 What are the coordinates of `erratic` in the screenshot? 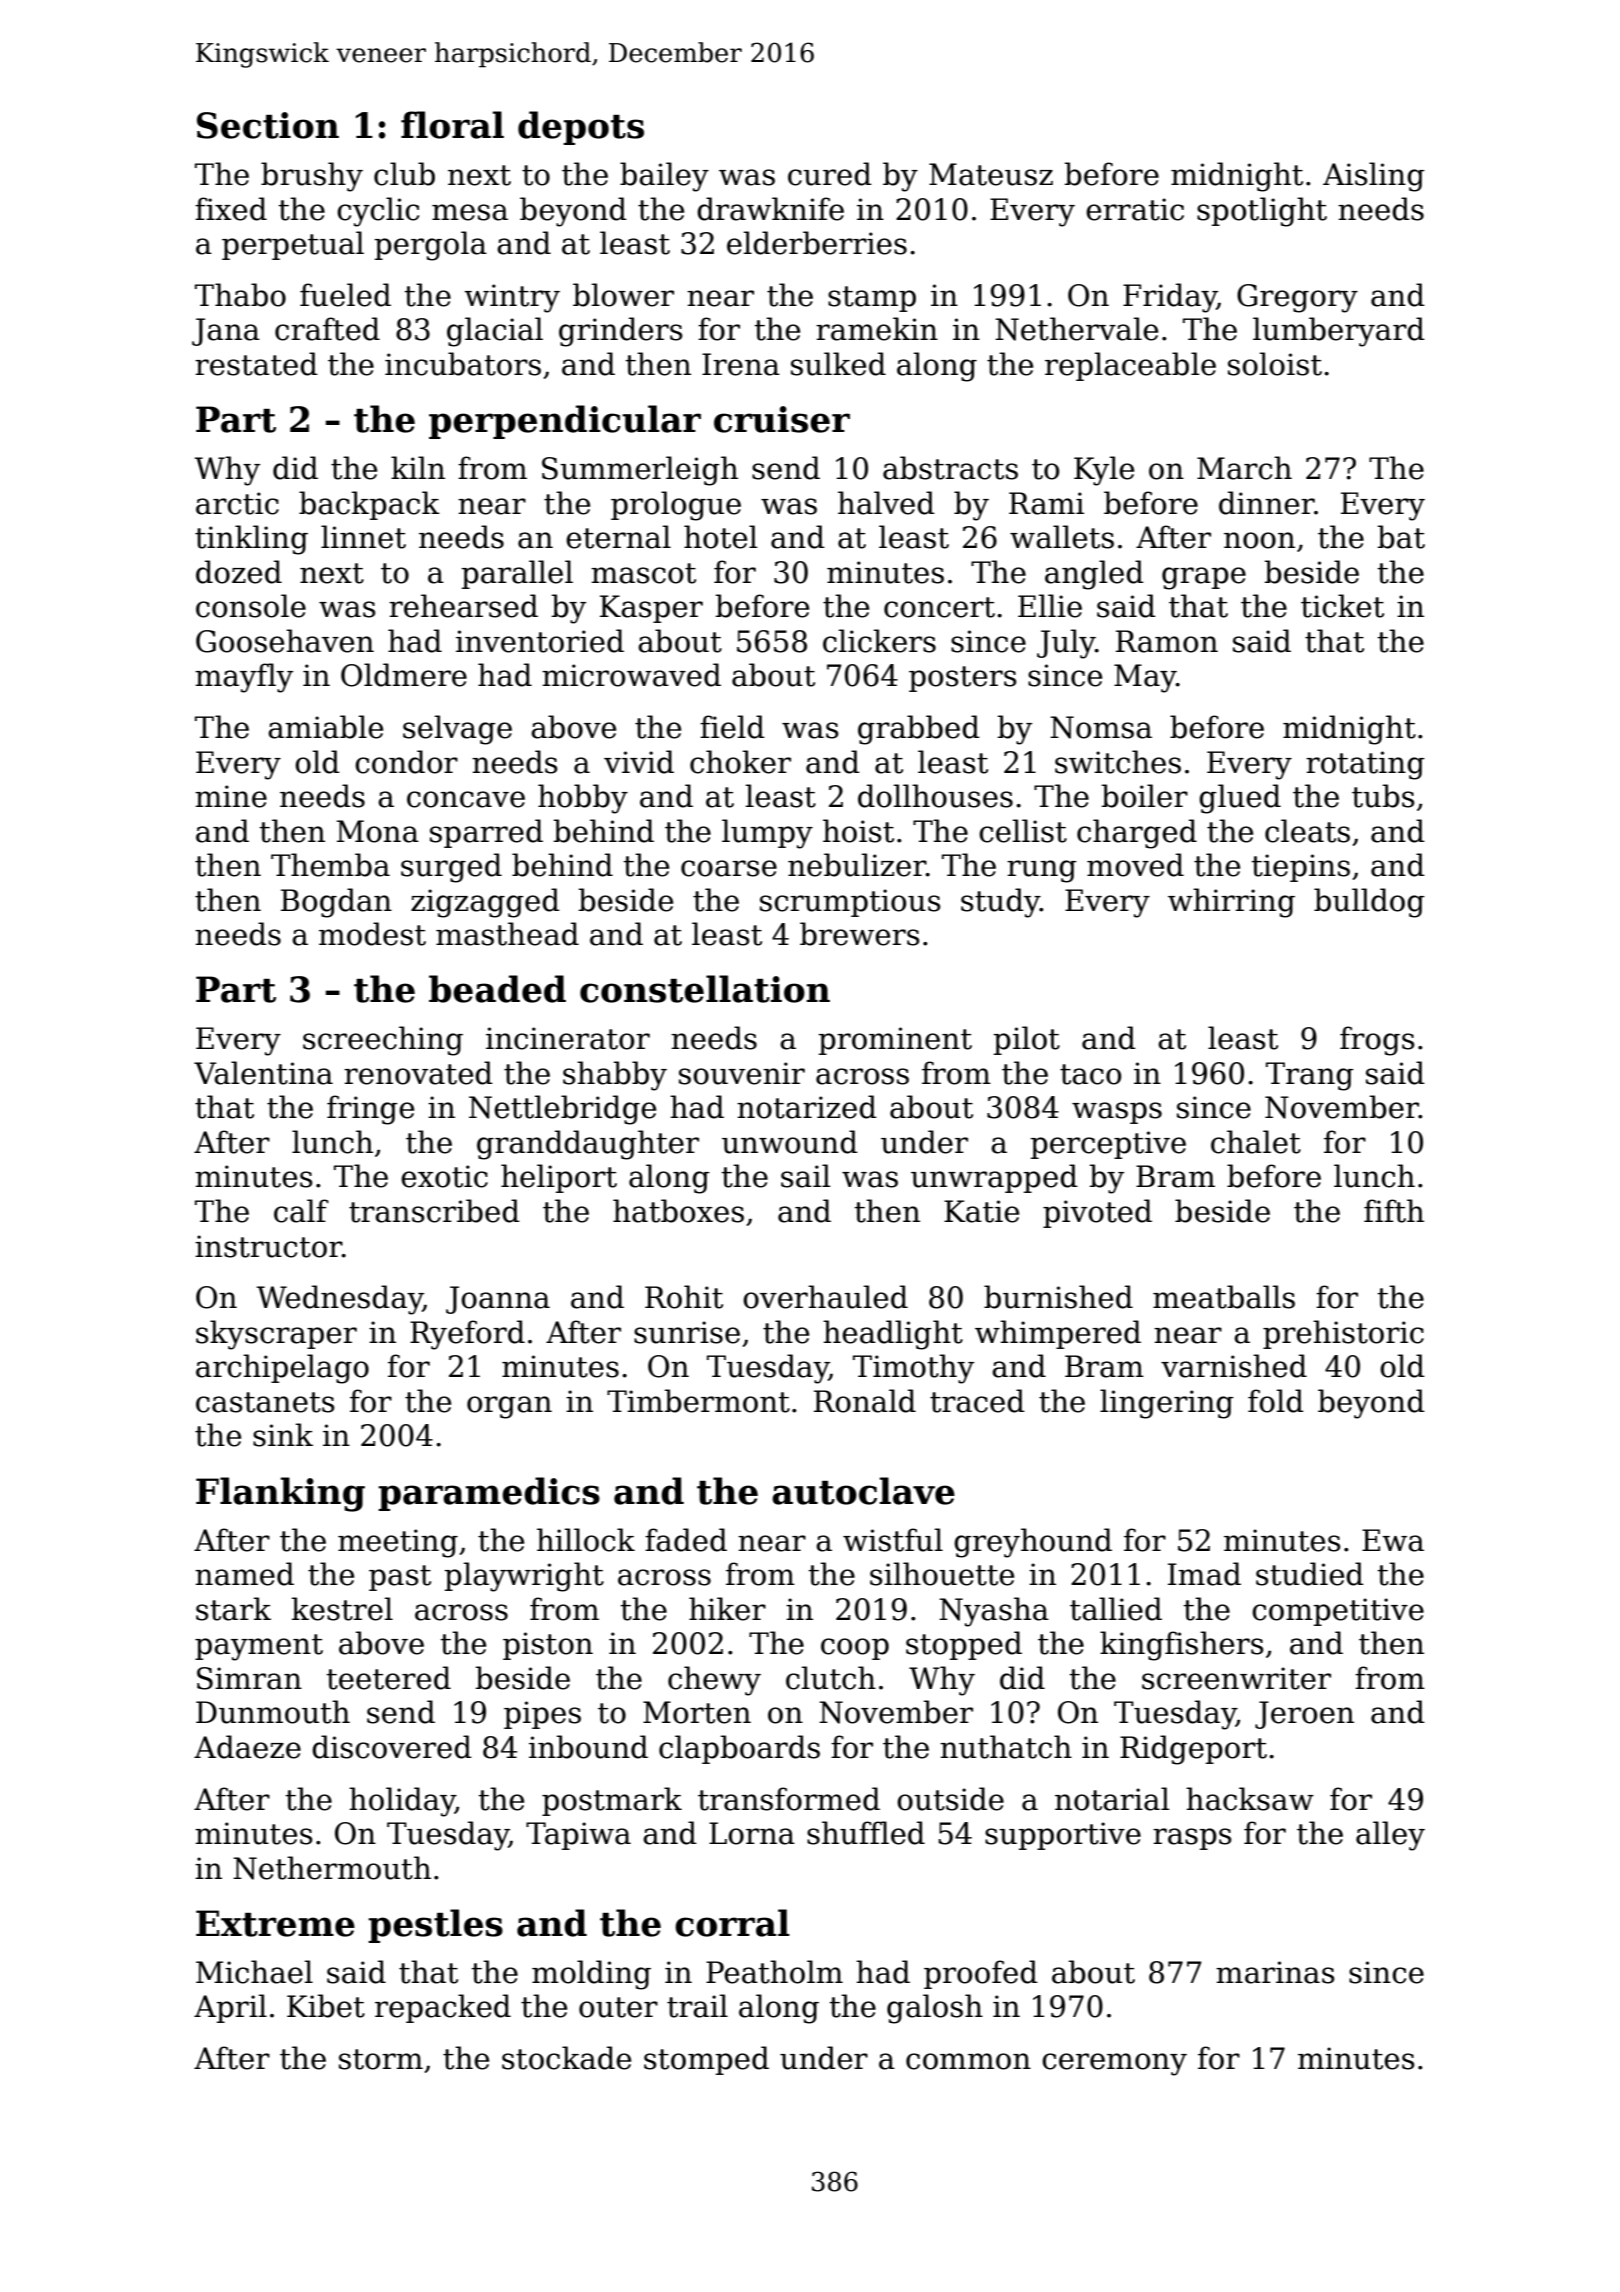 It's located at (1135, 209).
